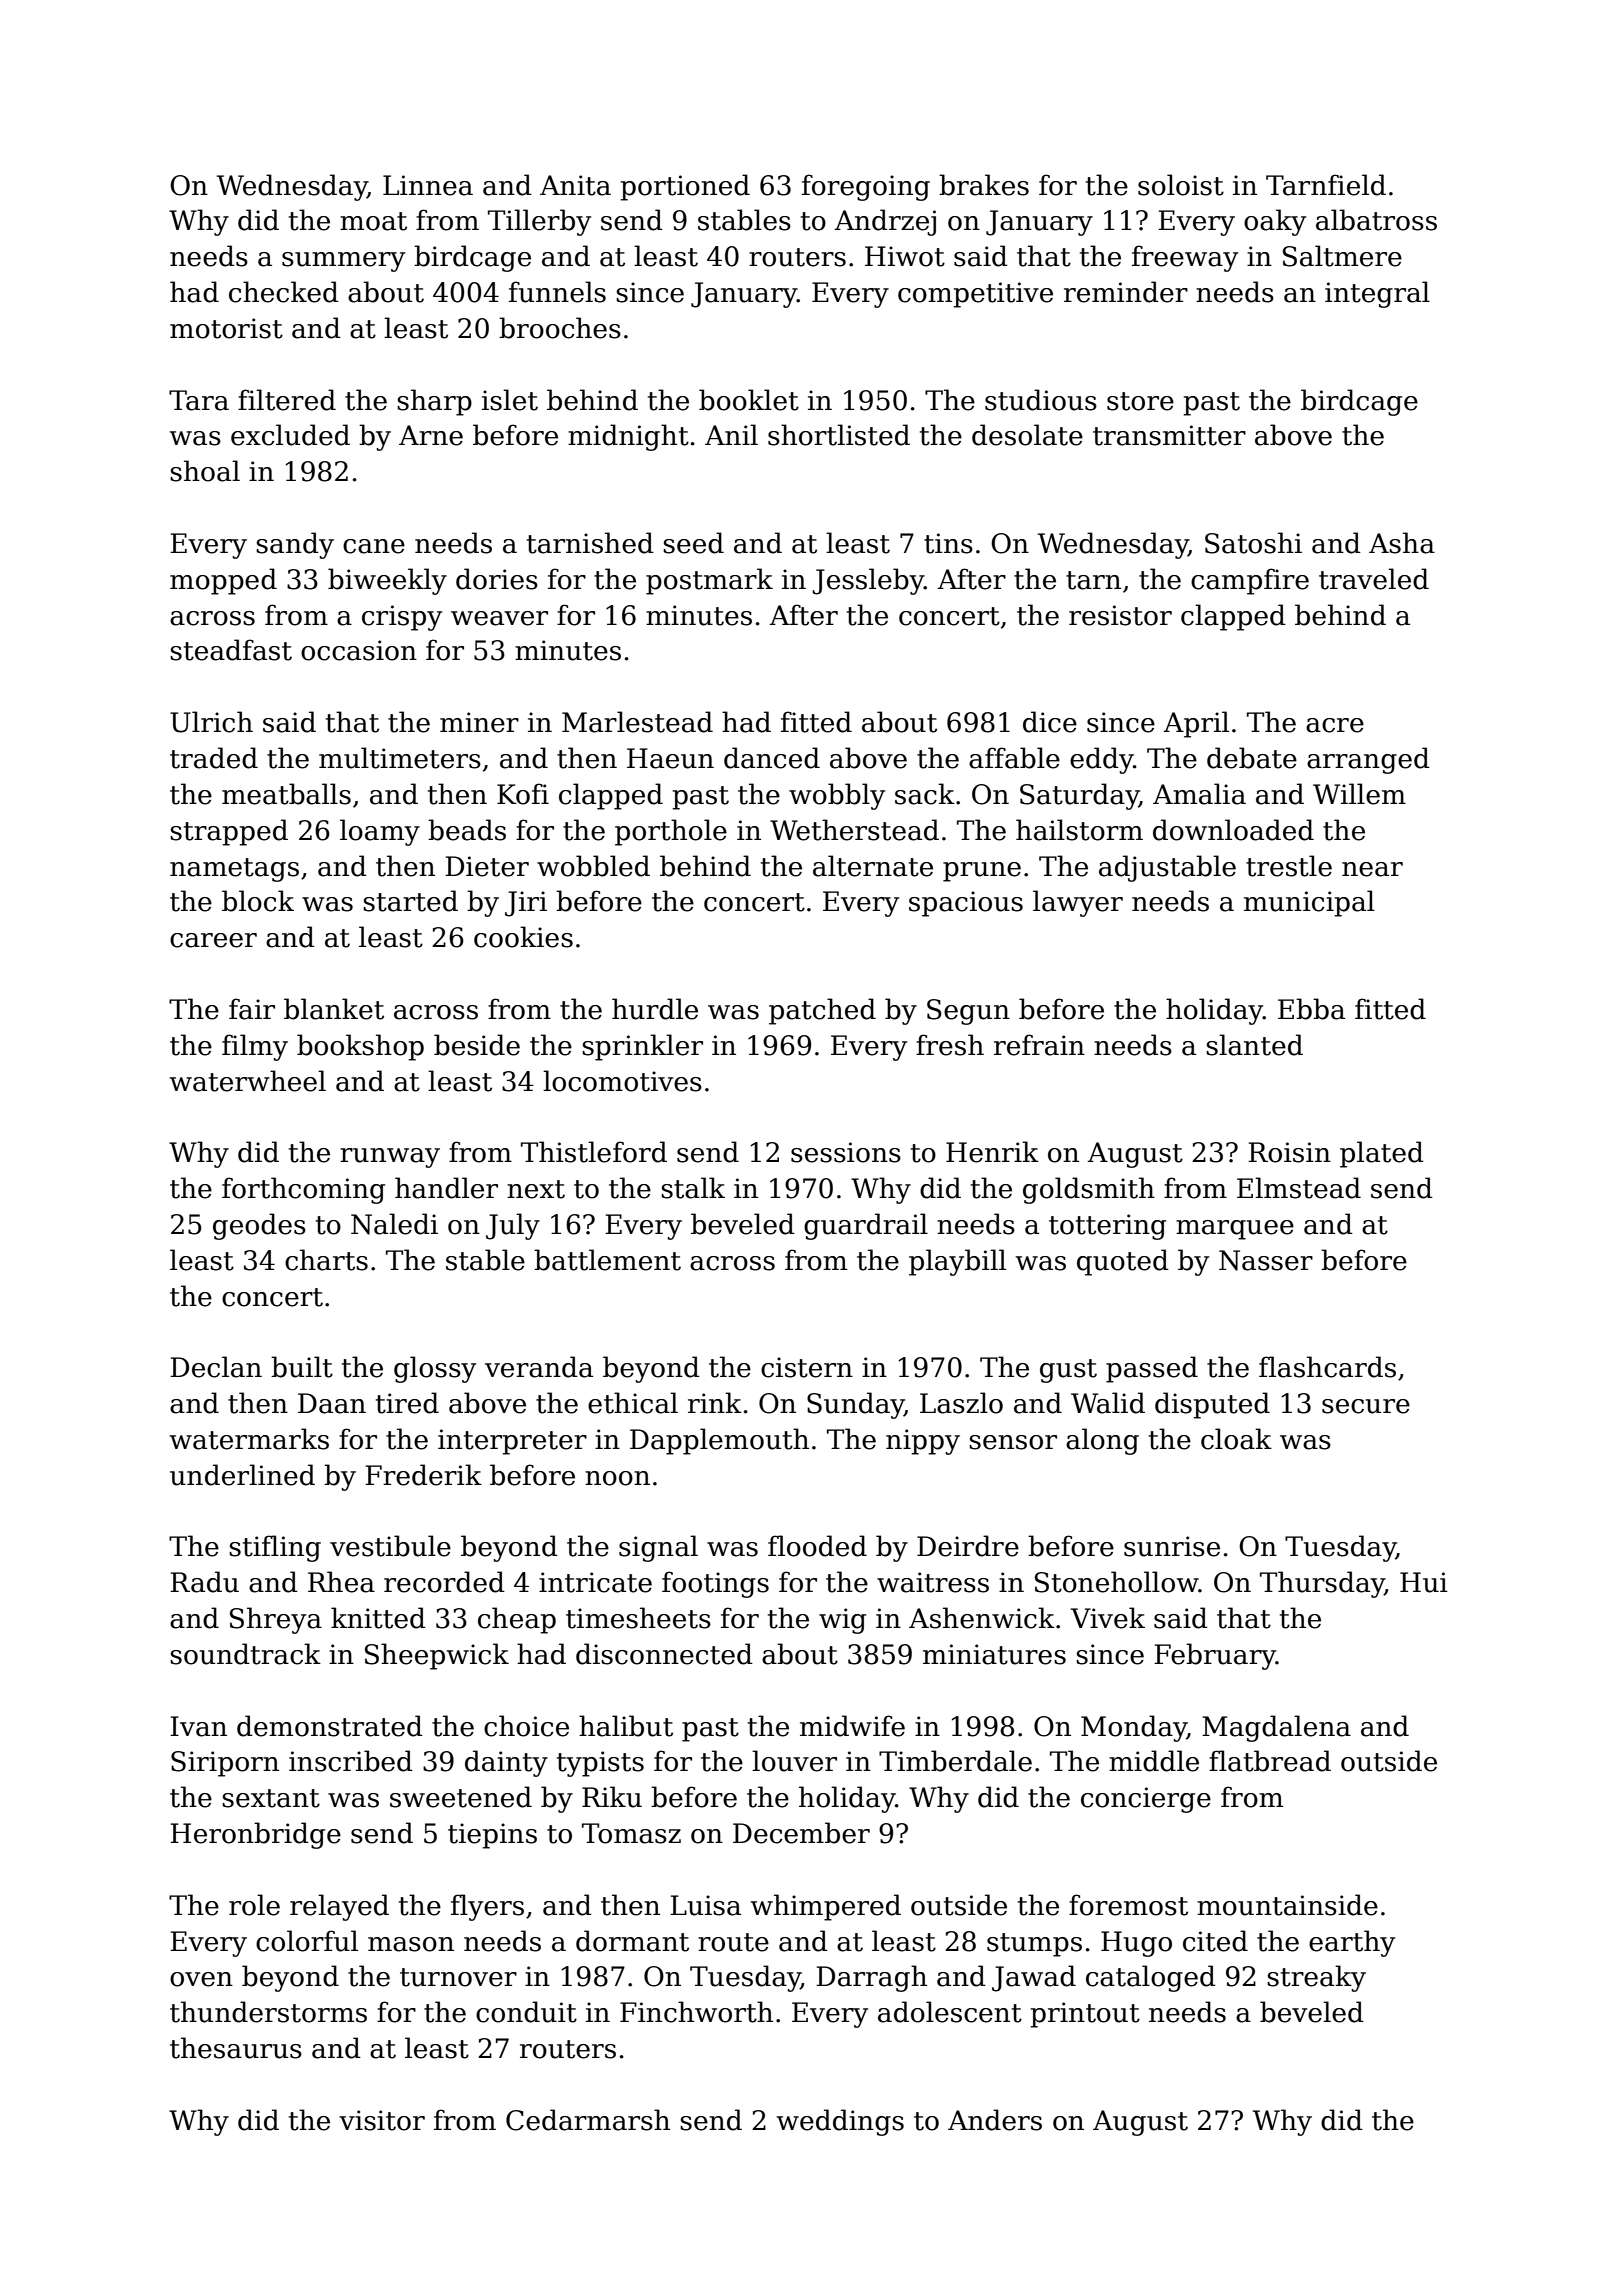  What do you see at coordinates (407, 1403) in the screenshot?
I see `tired` at bounding box center [407, 1403].
